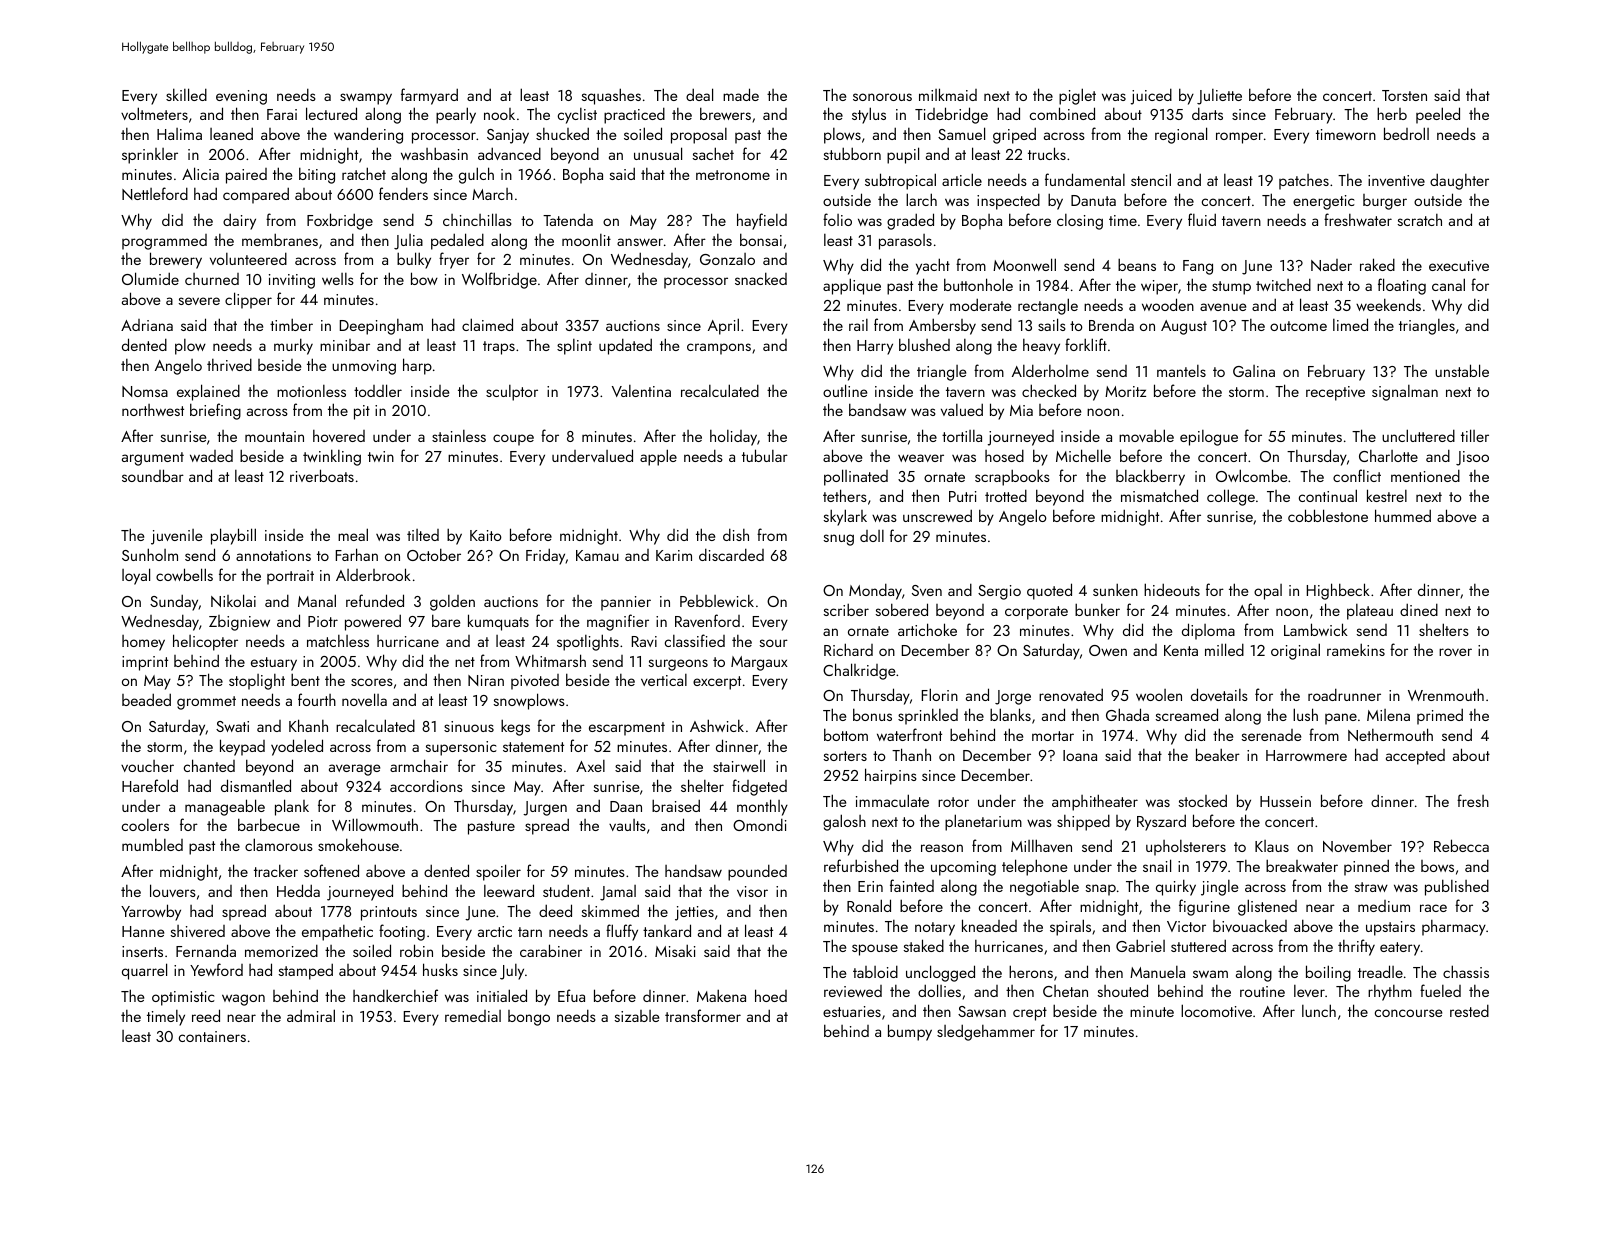  Describe the element at coordinates (242, 747) in the image. I see `keypad` at that location.
